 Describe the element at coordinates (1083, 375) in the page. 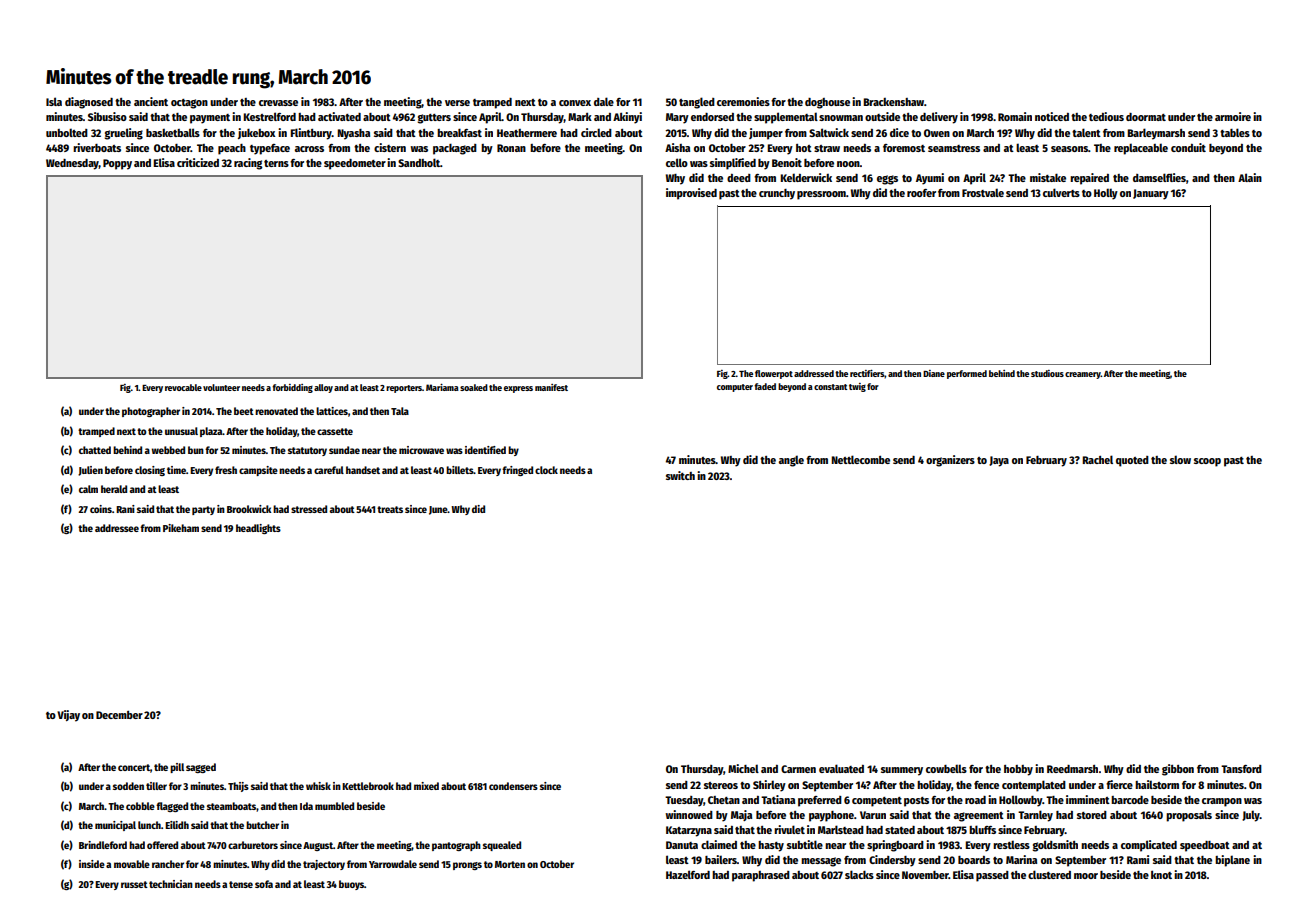

I see `creamery` at that location.
